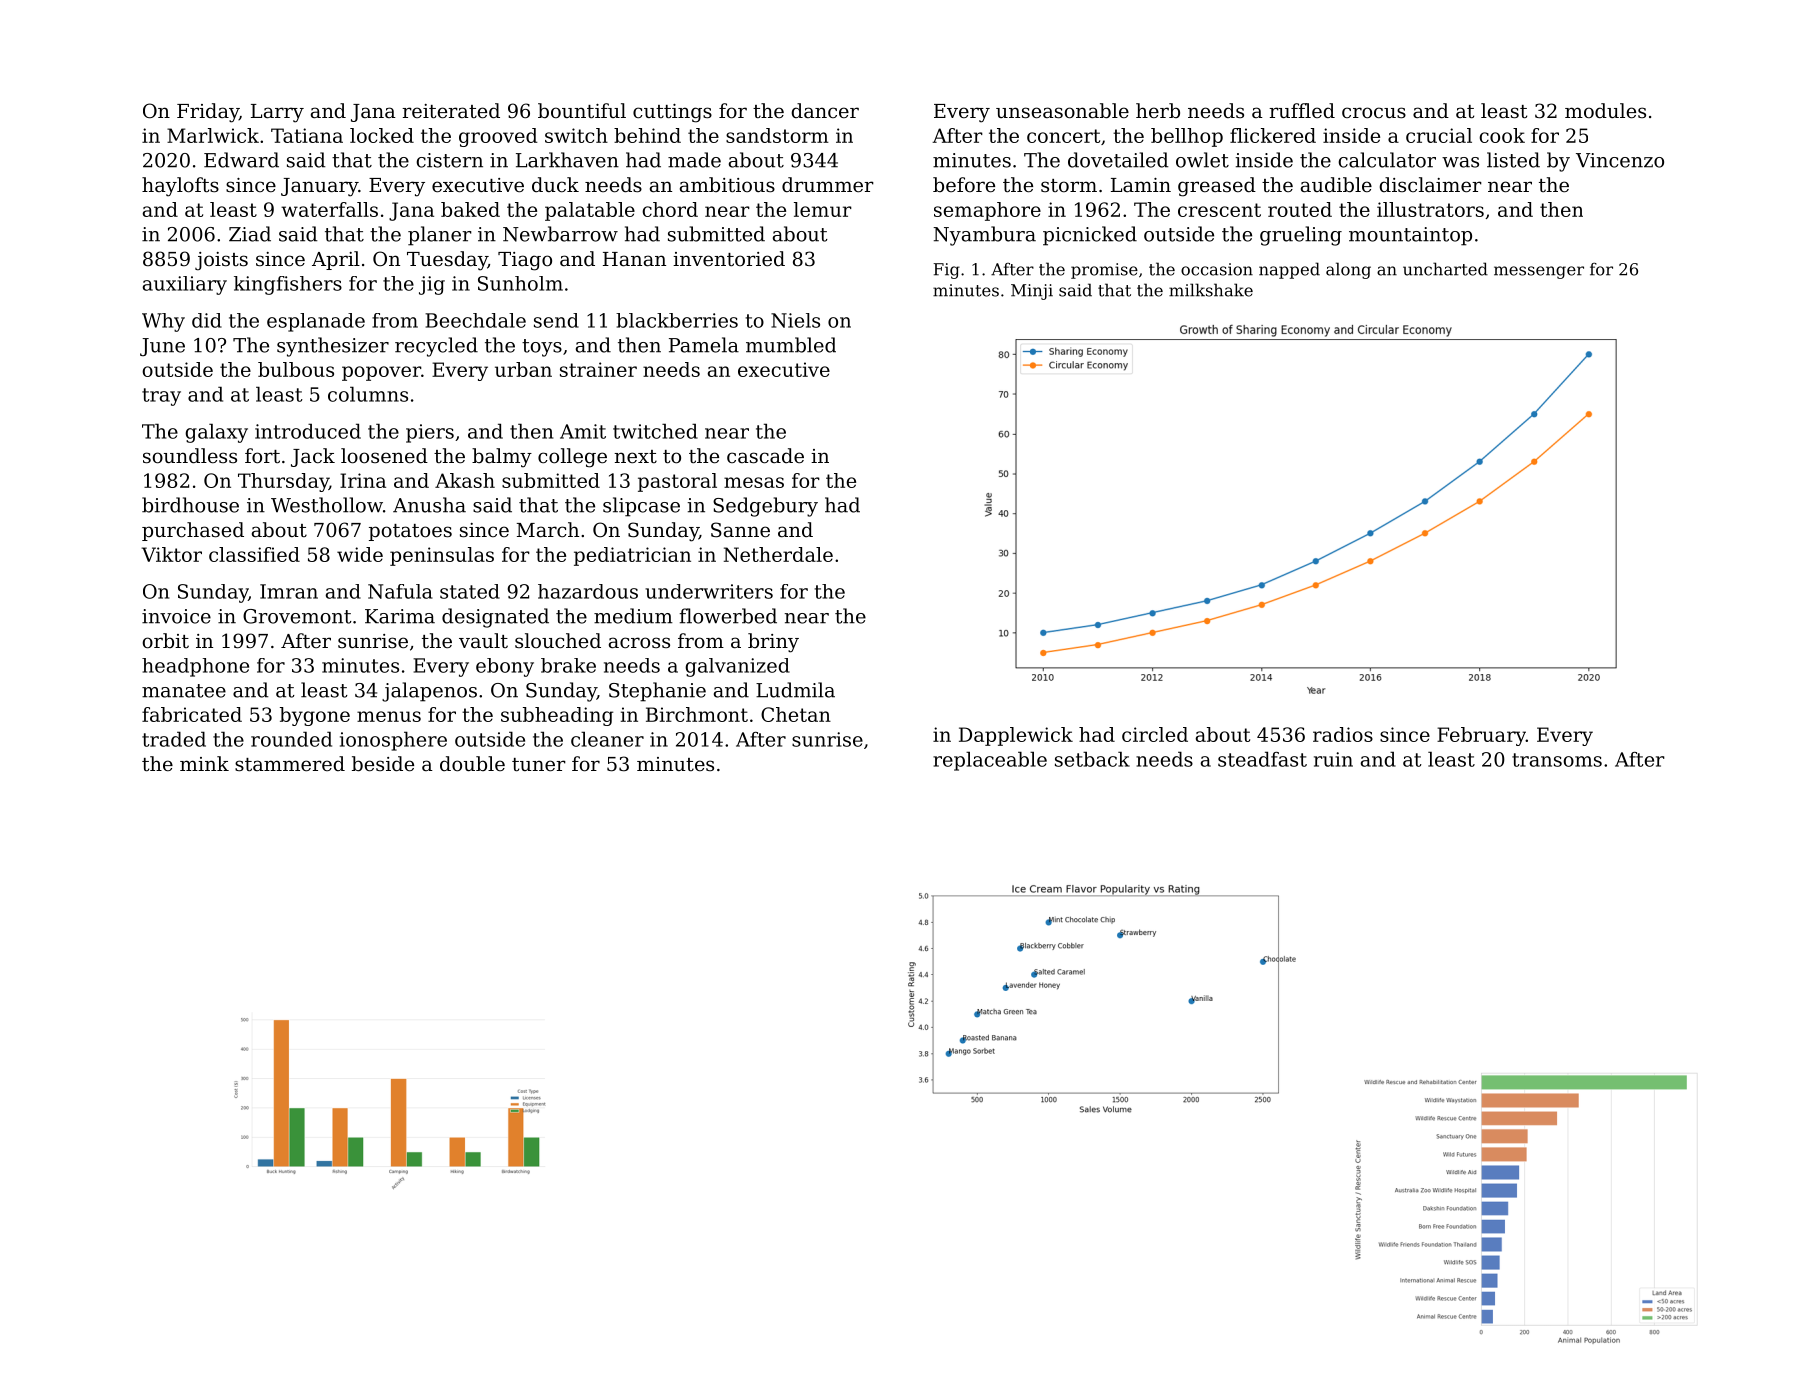 This screenshot has height=1397, width=1807. Describe the element at coordinates (1605, 111) in the screenshot. I see `modules` at that location.
